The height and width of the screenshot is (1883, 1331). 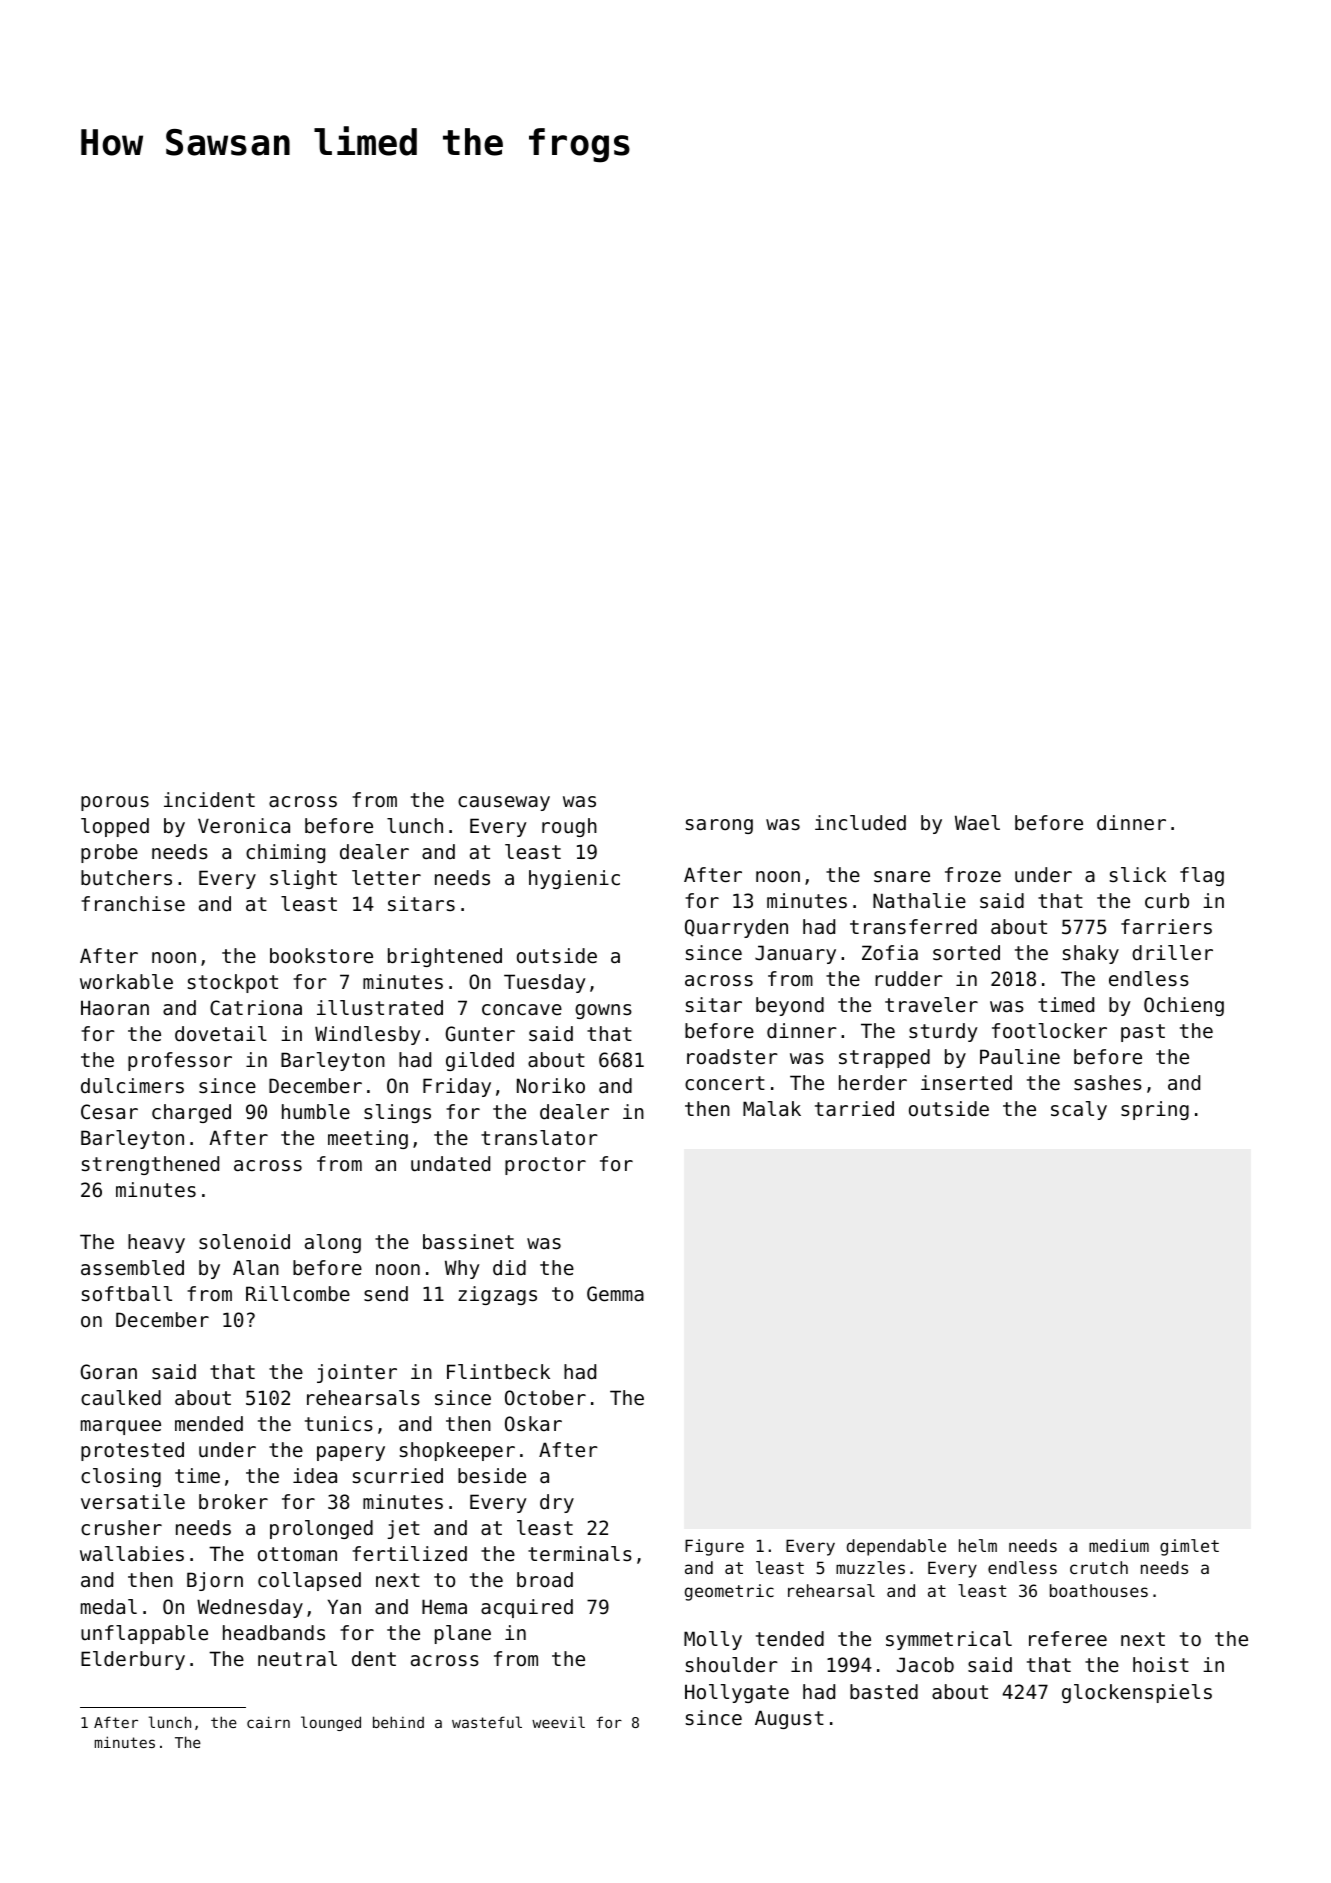 I want to click on unflappable, so click(x=144, y=1634).
